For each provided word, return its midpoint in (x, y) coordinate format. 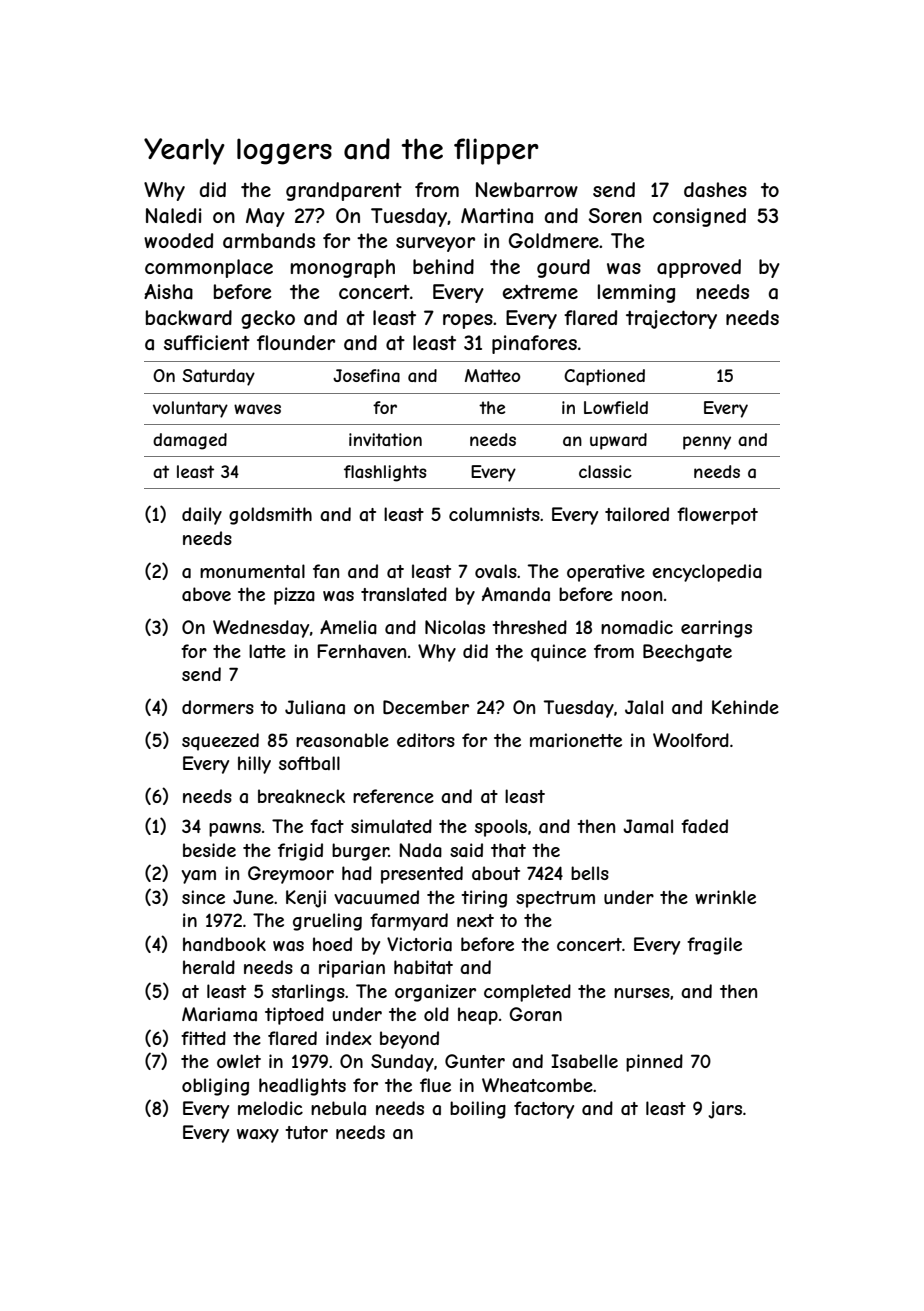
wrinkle (725, 897)
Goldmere (554, 240)
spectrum (555, 899)
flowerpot (717, 516)
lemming (636, 293)
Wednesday (261, 629)
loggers (284, 151)
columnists (494, 514)
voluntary (190, 409)
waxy (258, 1136)
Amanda (516, 594)
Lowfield (616, 407)
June (253, 897)
